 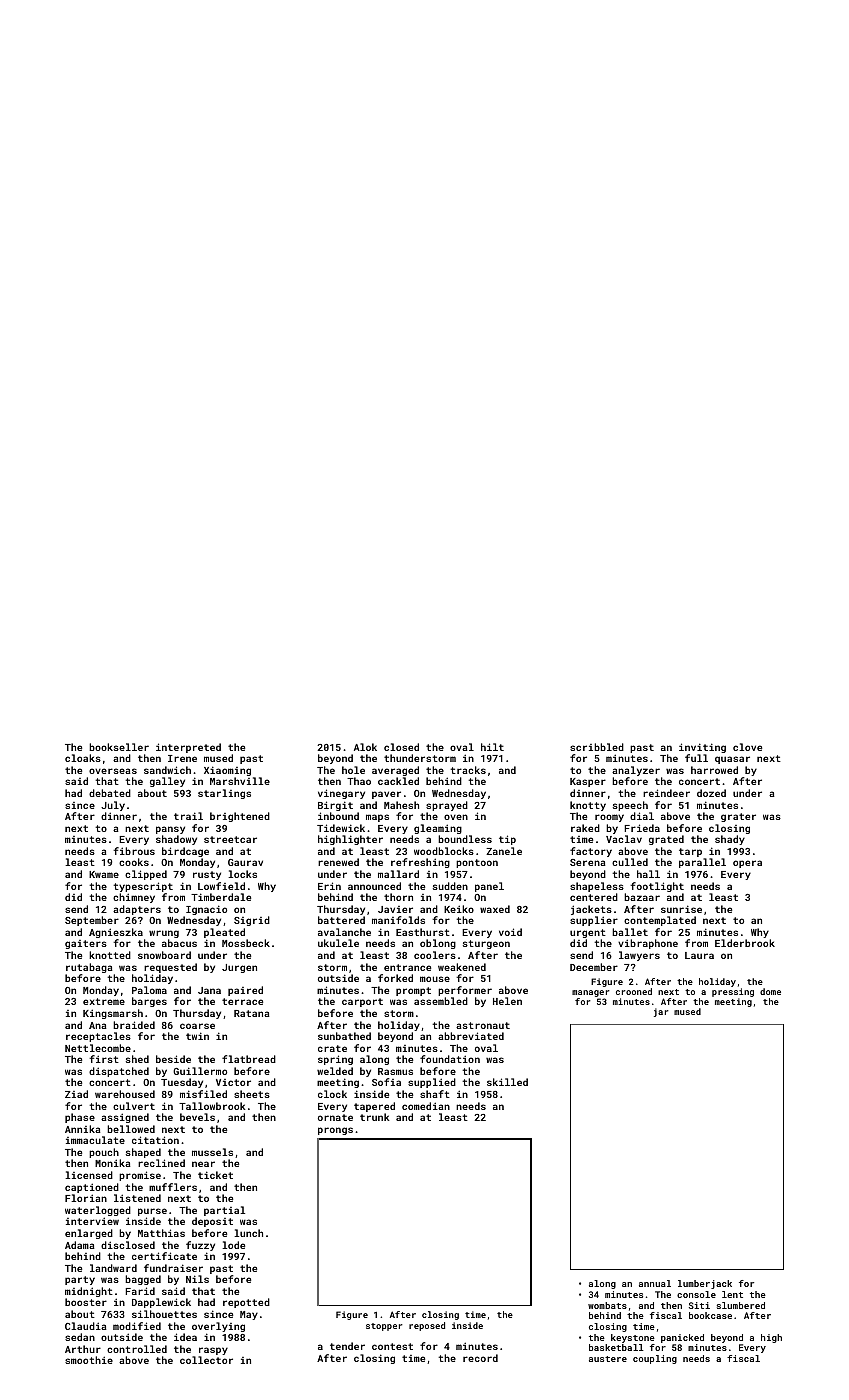 What do you see at coordinates (170, 968) in the screenshot?
I see `requested` at bounding box center [170, 968].
